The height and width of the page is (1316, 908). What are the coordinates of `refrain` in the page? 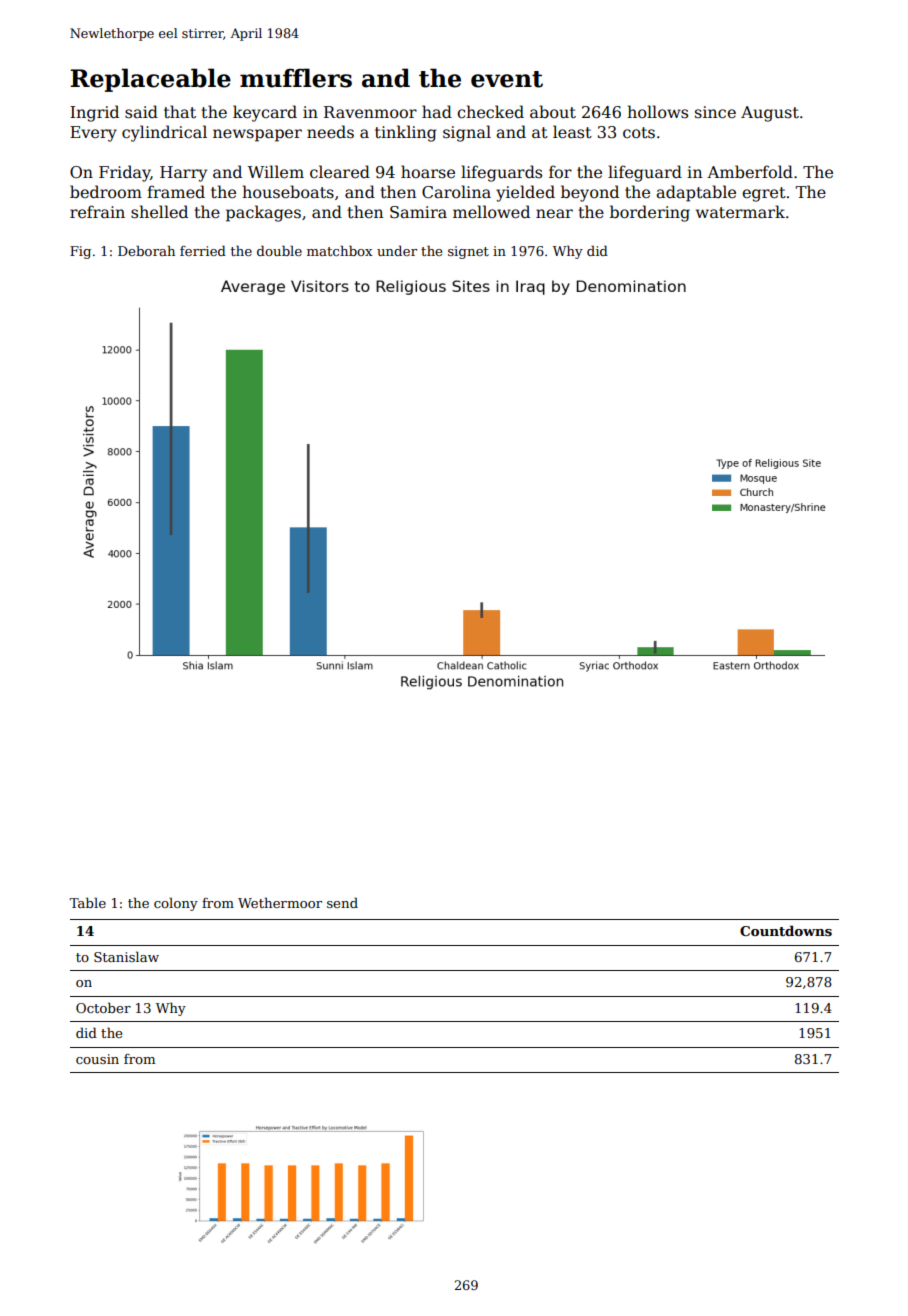 It's located at (97, 211).
